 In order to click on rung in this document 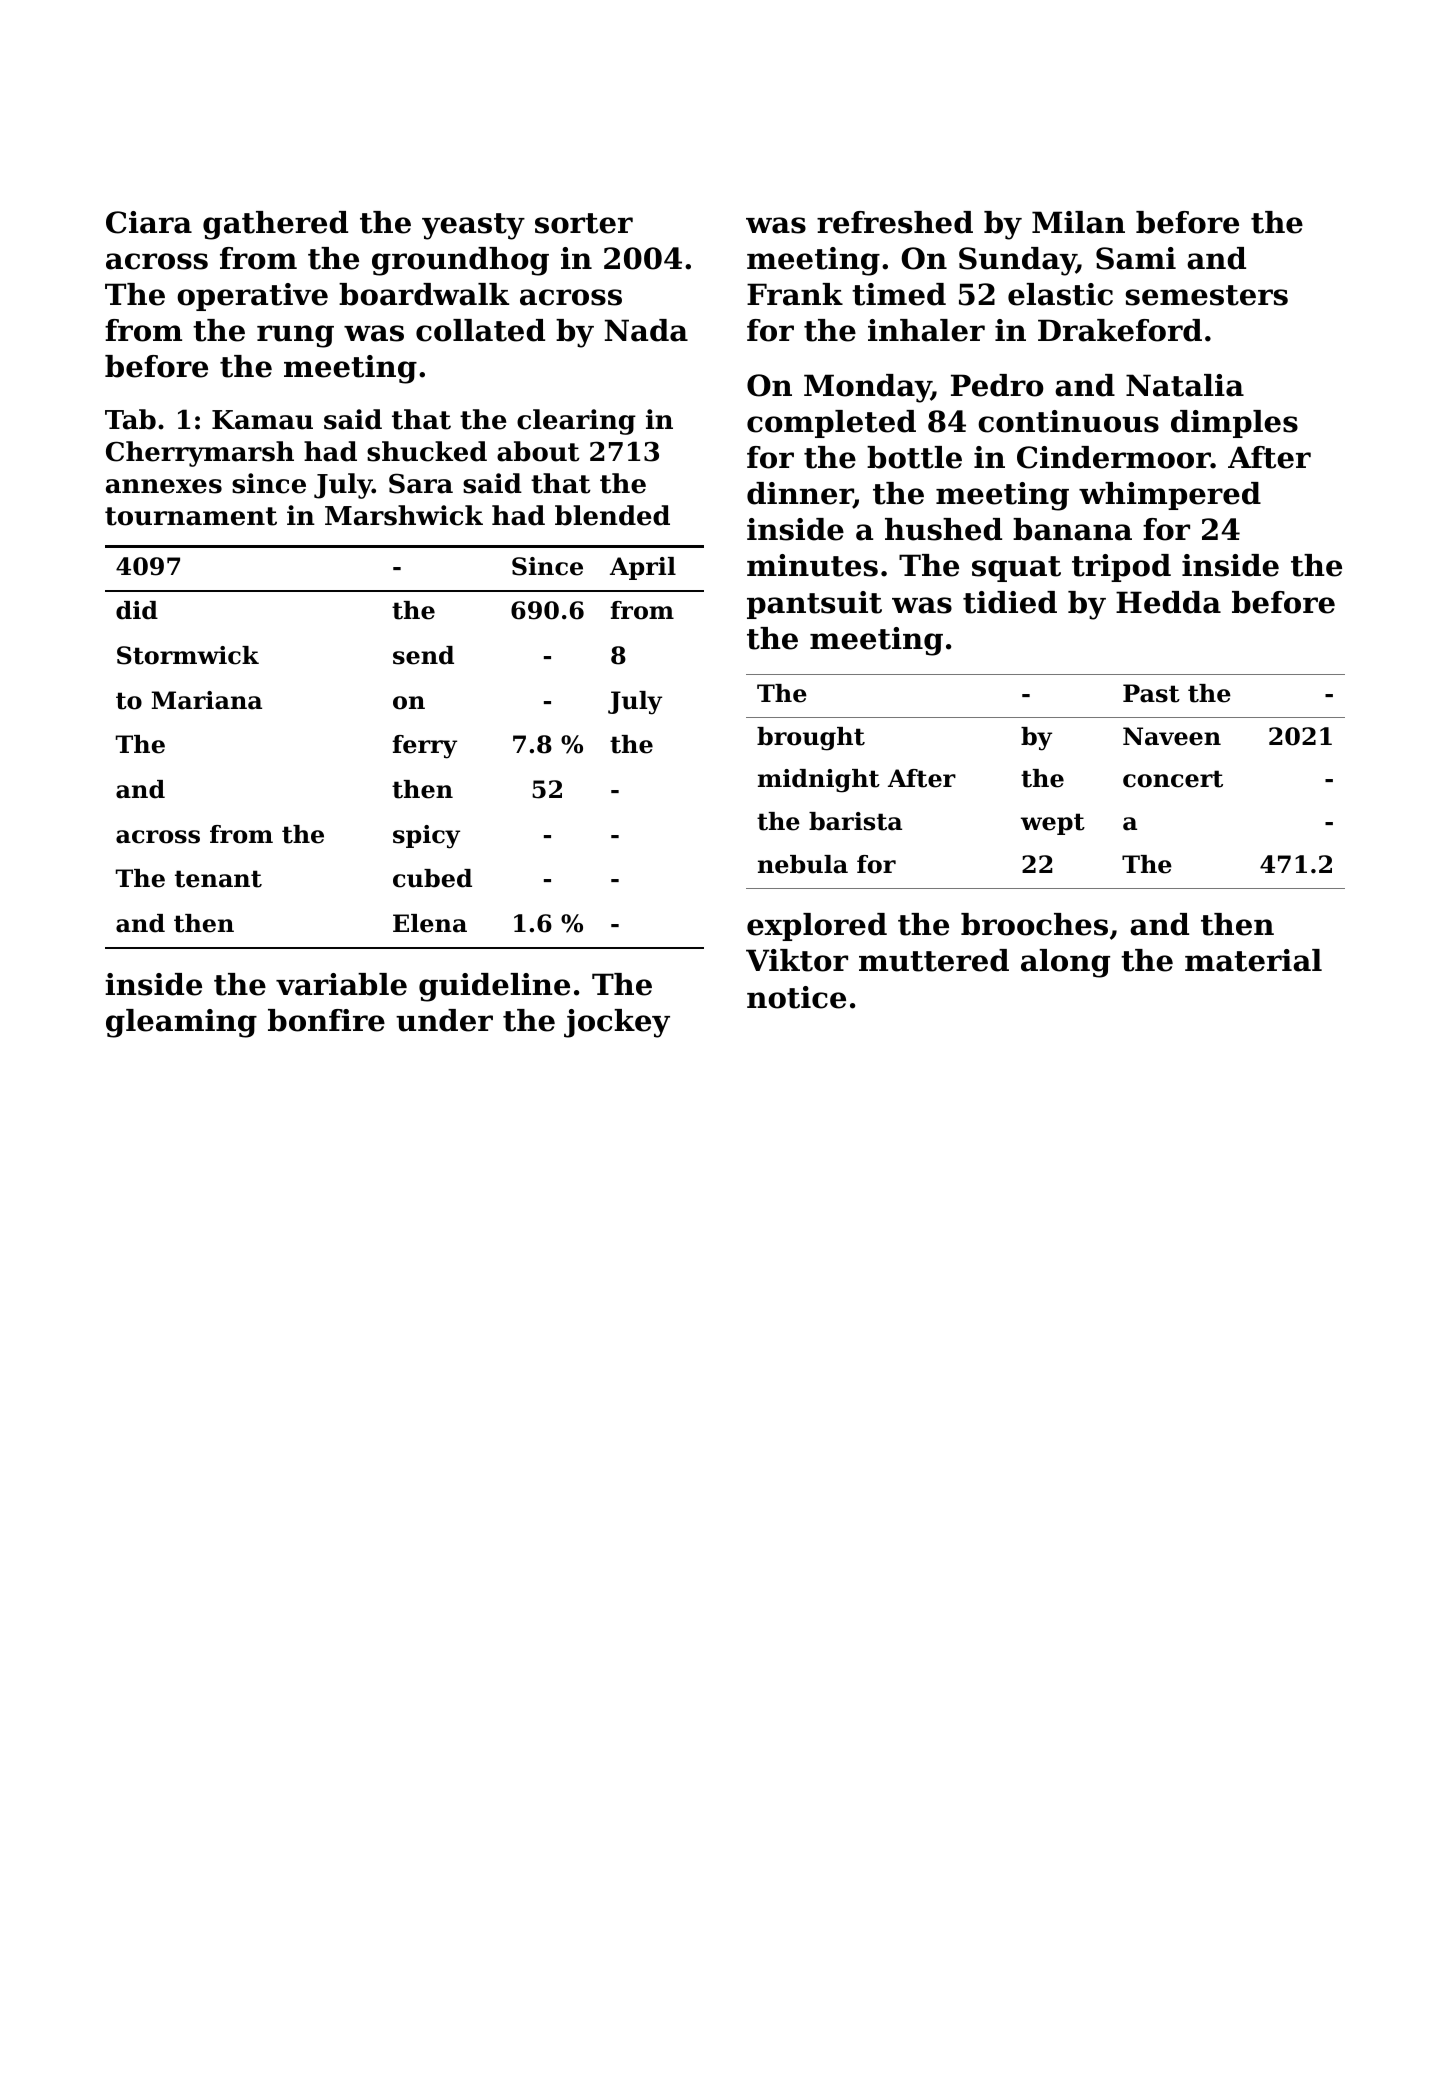, I will do `click(295, 336)`.
